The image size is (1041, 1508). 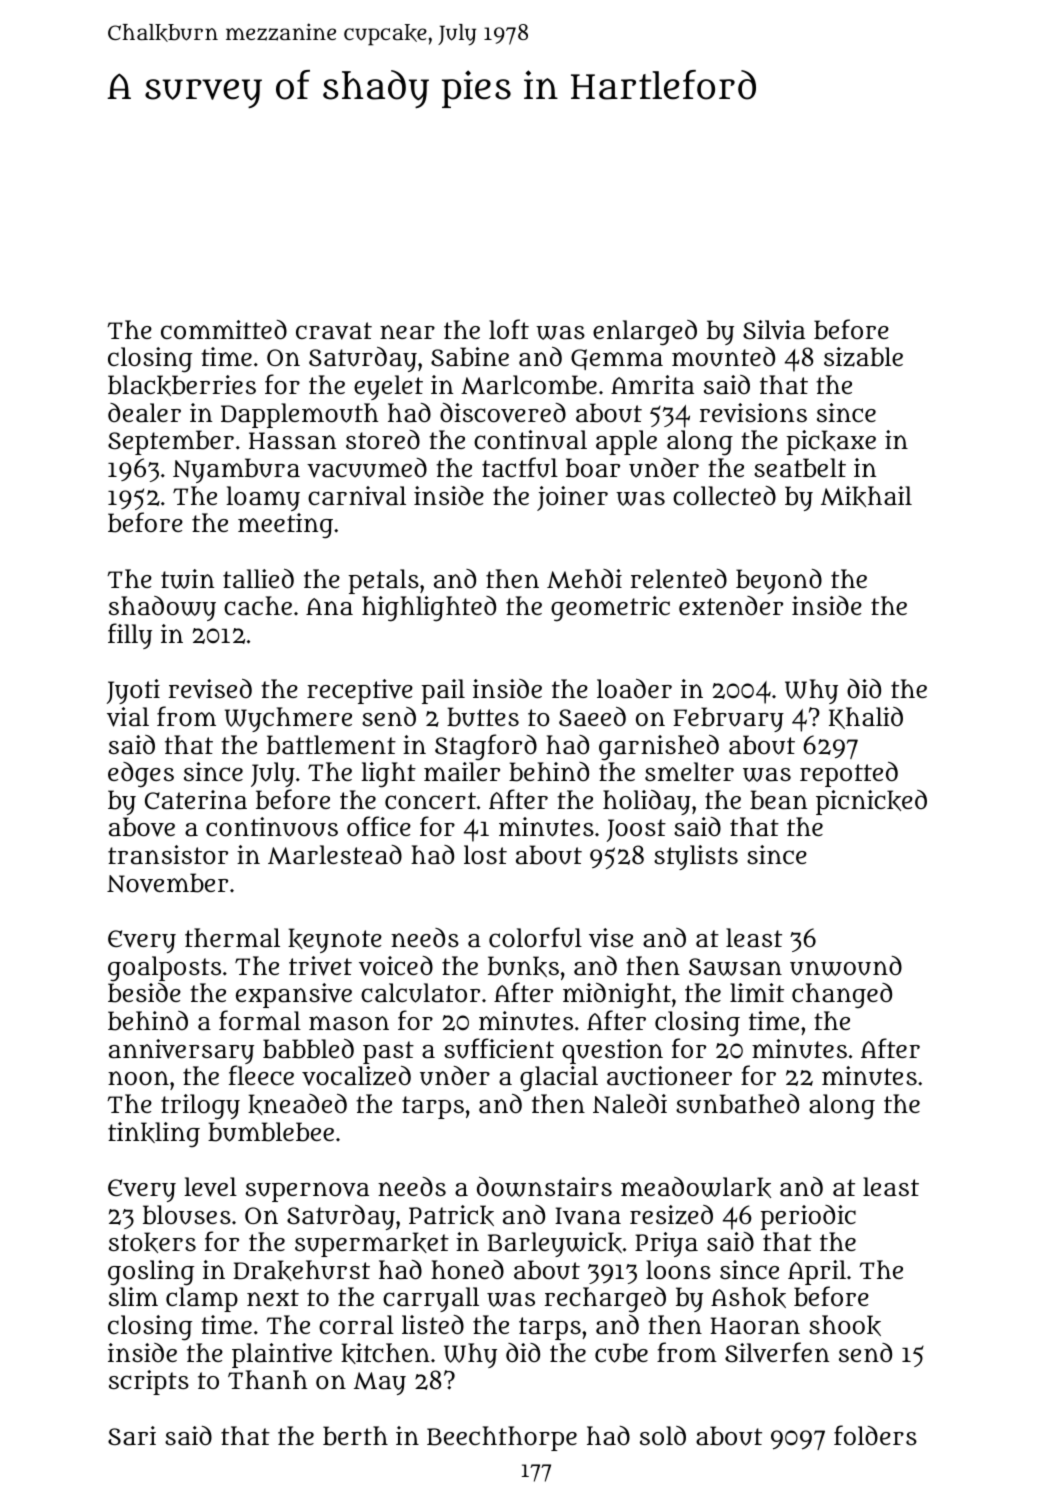 I want to click on enlarged, so click(x=645, y=333).
